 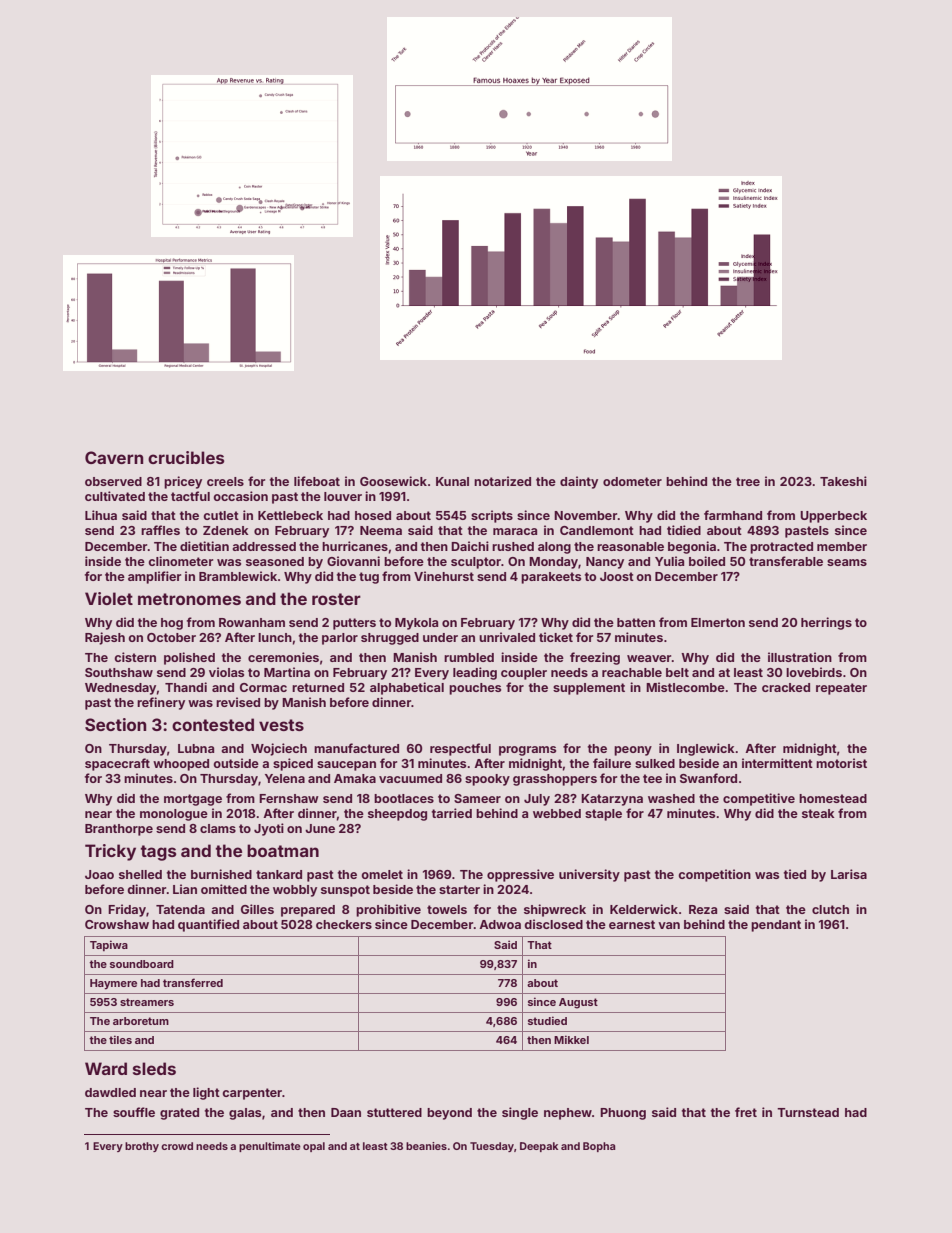 I want to click on Rowanham, so click(x=252, y=622).
